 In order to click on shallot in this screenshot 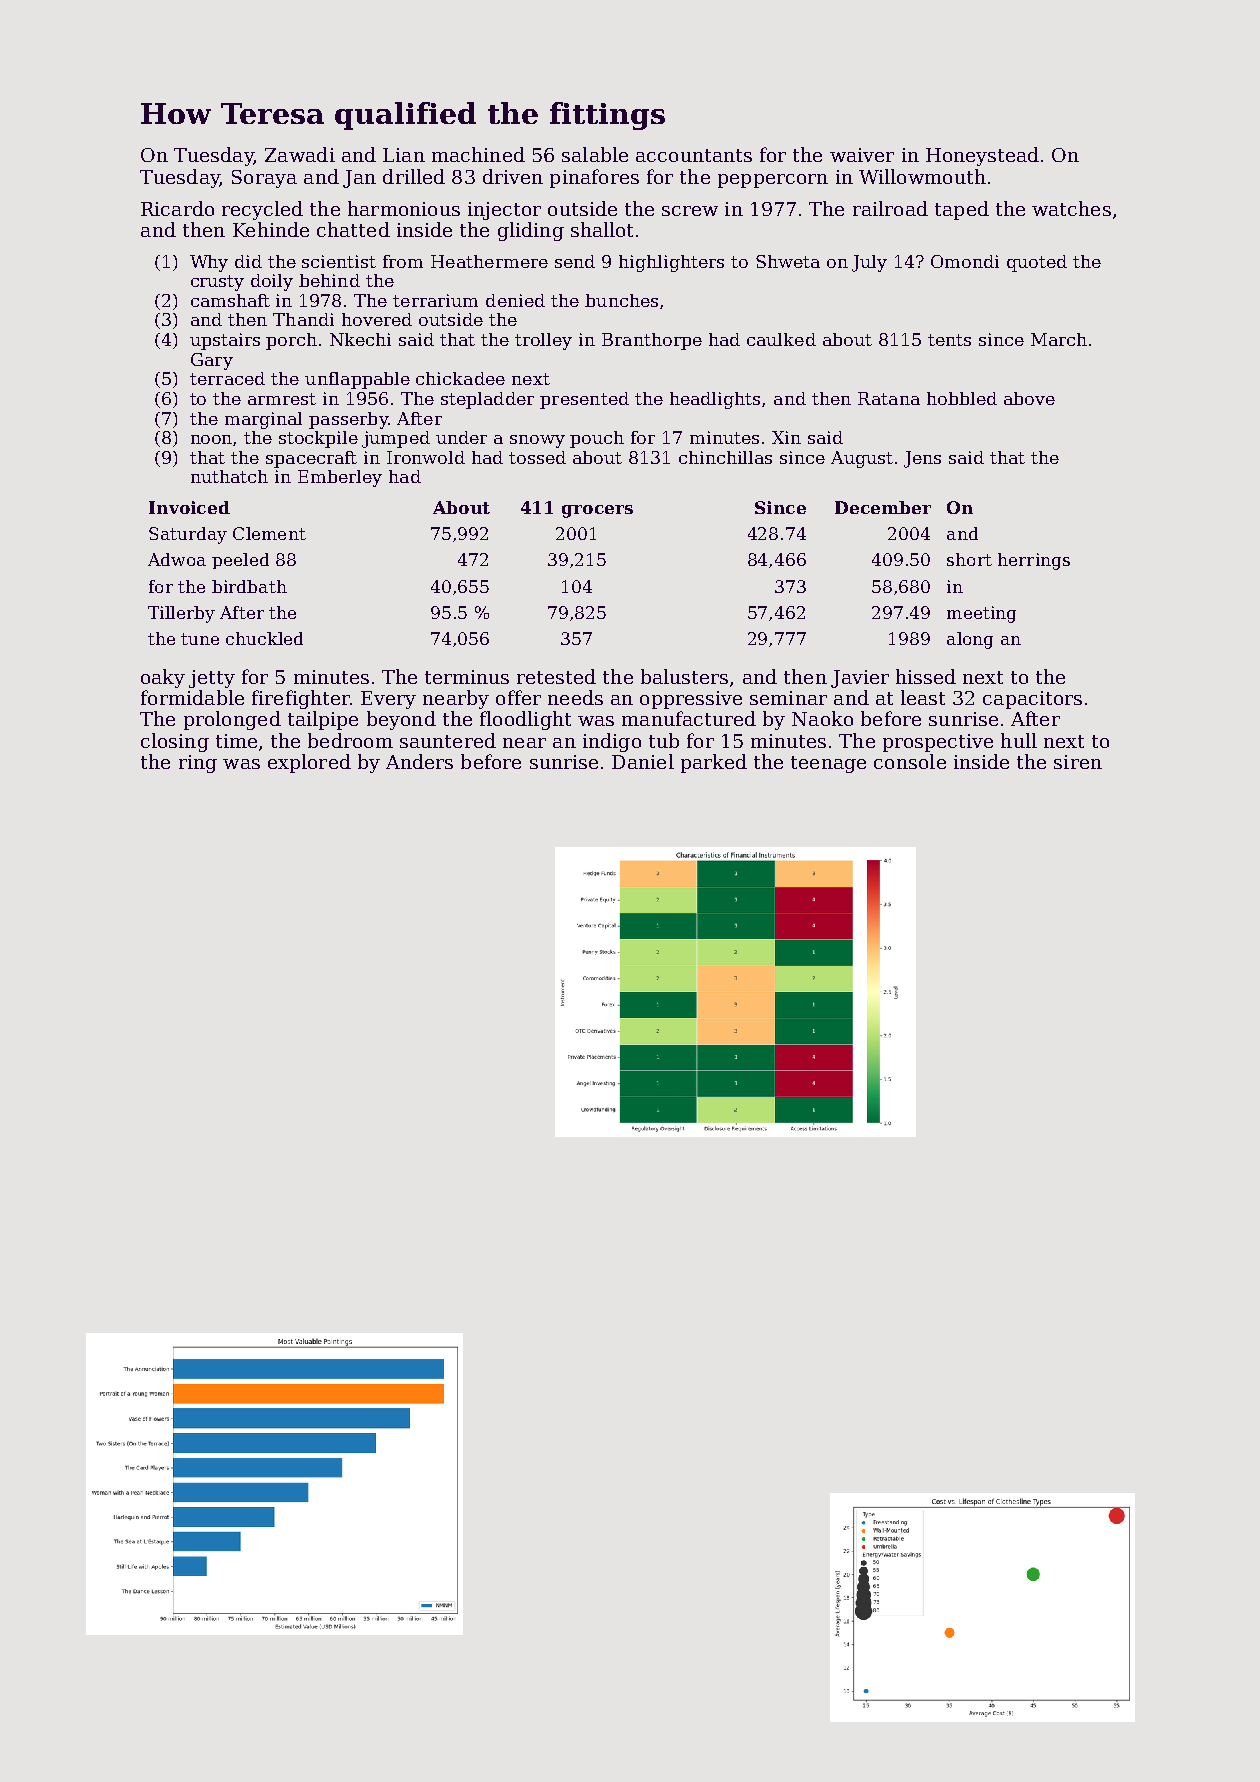, I will do `click(602, 229)`.
